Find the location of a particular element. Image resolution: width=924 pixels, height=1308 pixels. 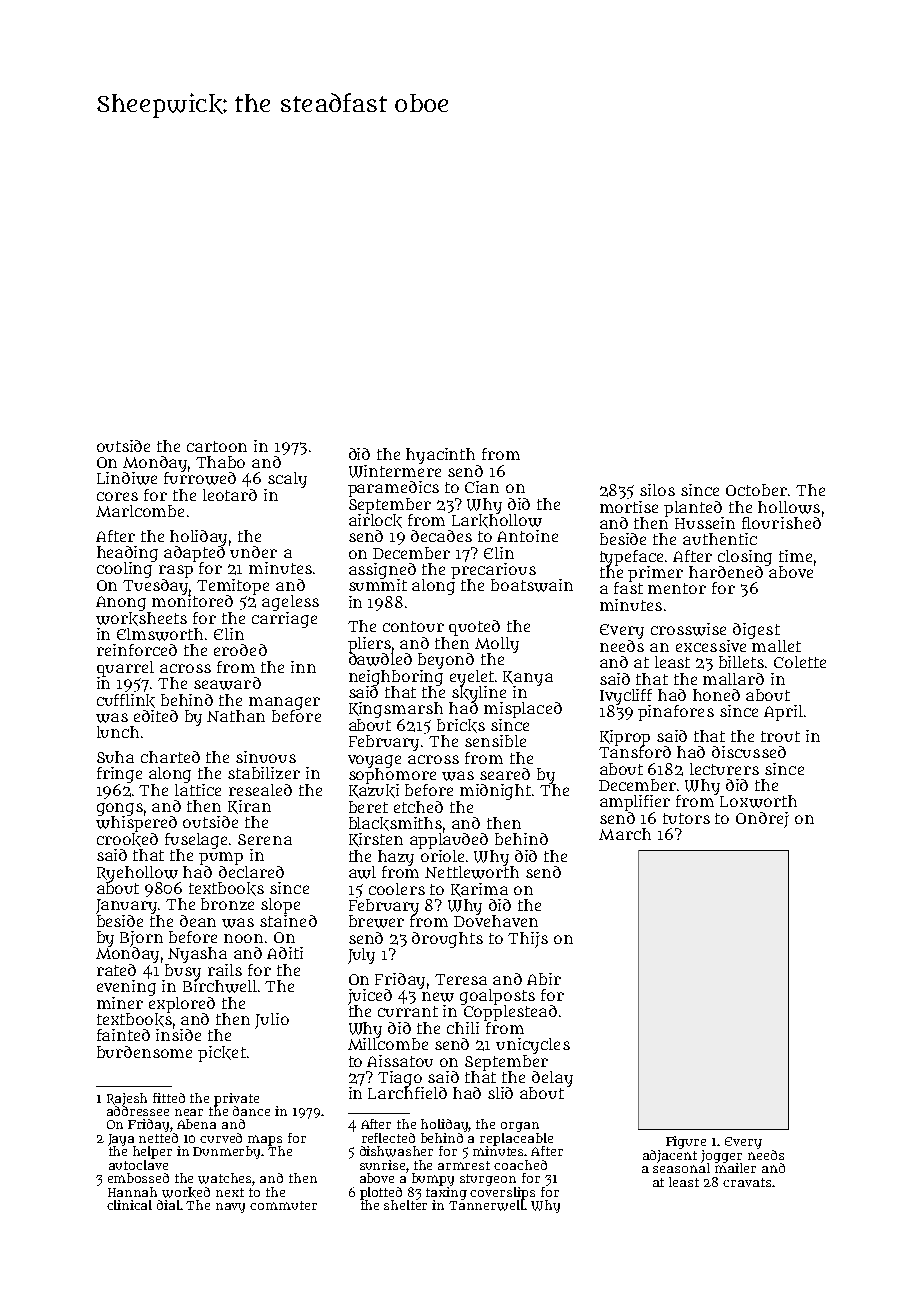

Lindiwe is located at coordinates (127, 478).
